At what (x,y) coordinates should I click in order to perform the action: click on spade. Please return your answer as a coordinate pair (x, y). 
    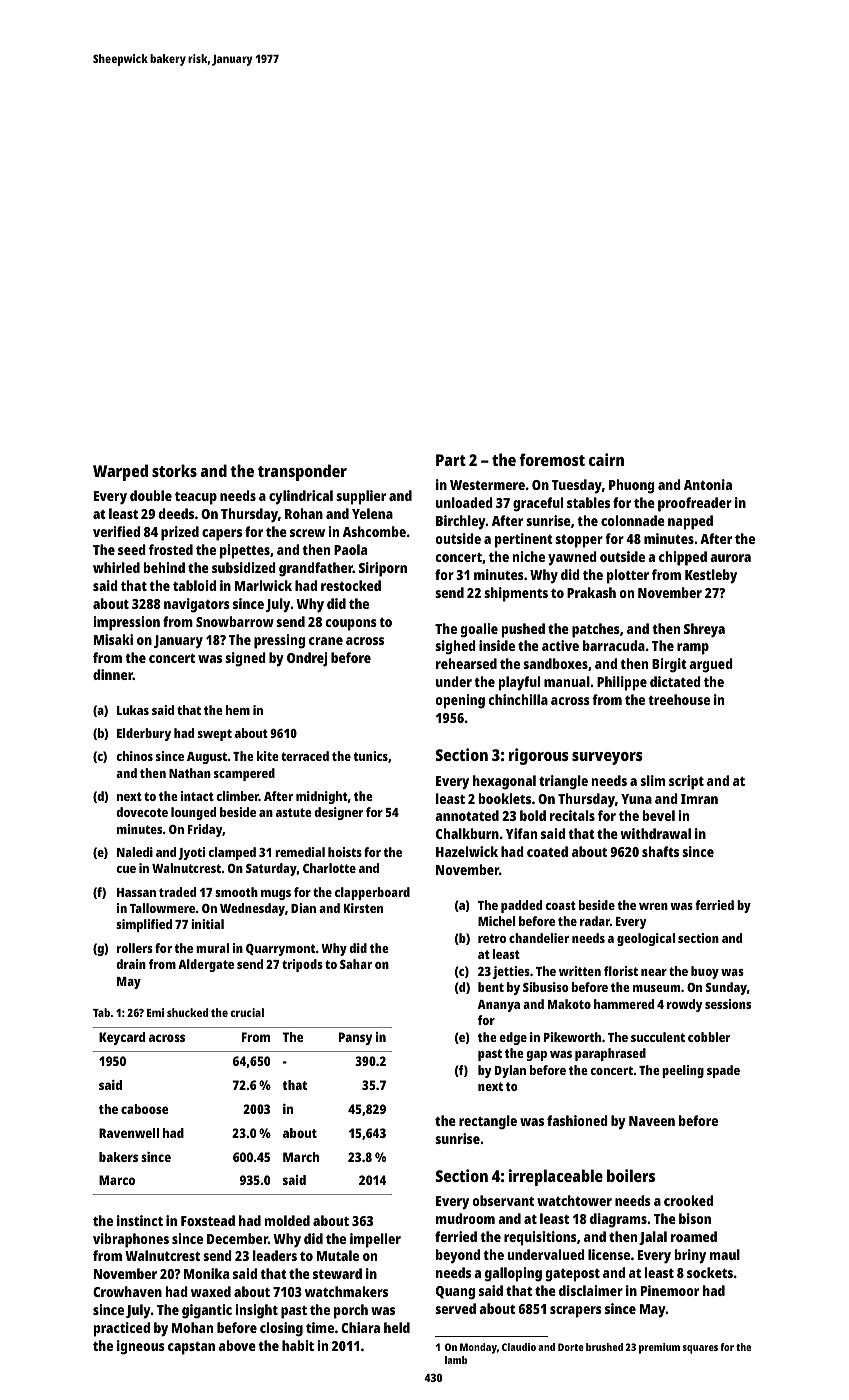
    Looking at the image, I should click on (723, 1071).
